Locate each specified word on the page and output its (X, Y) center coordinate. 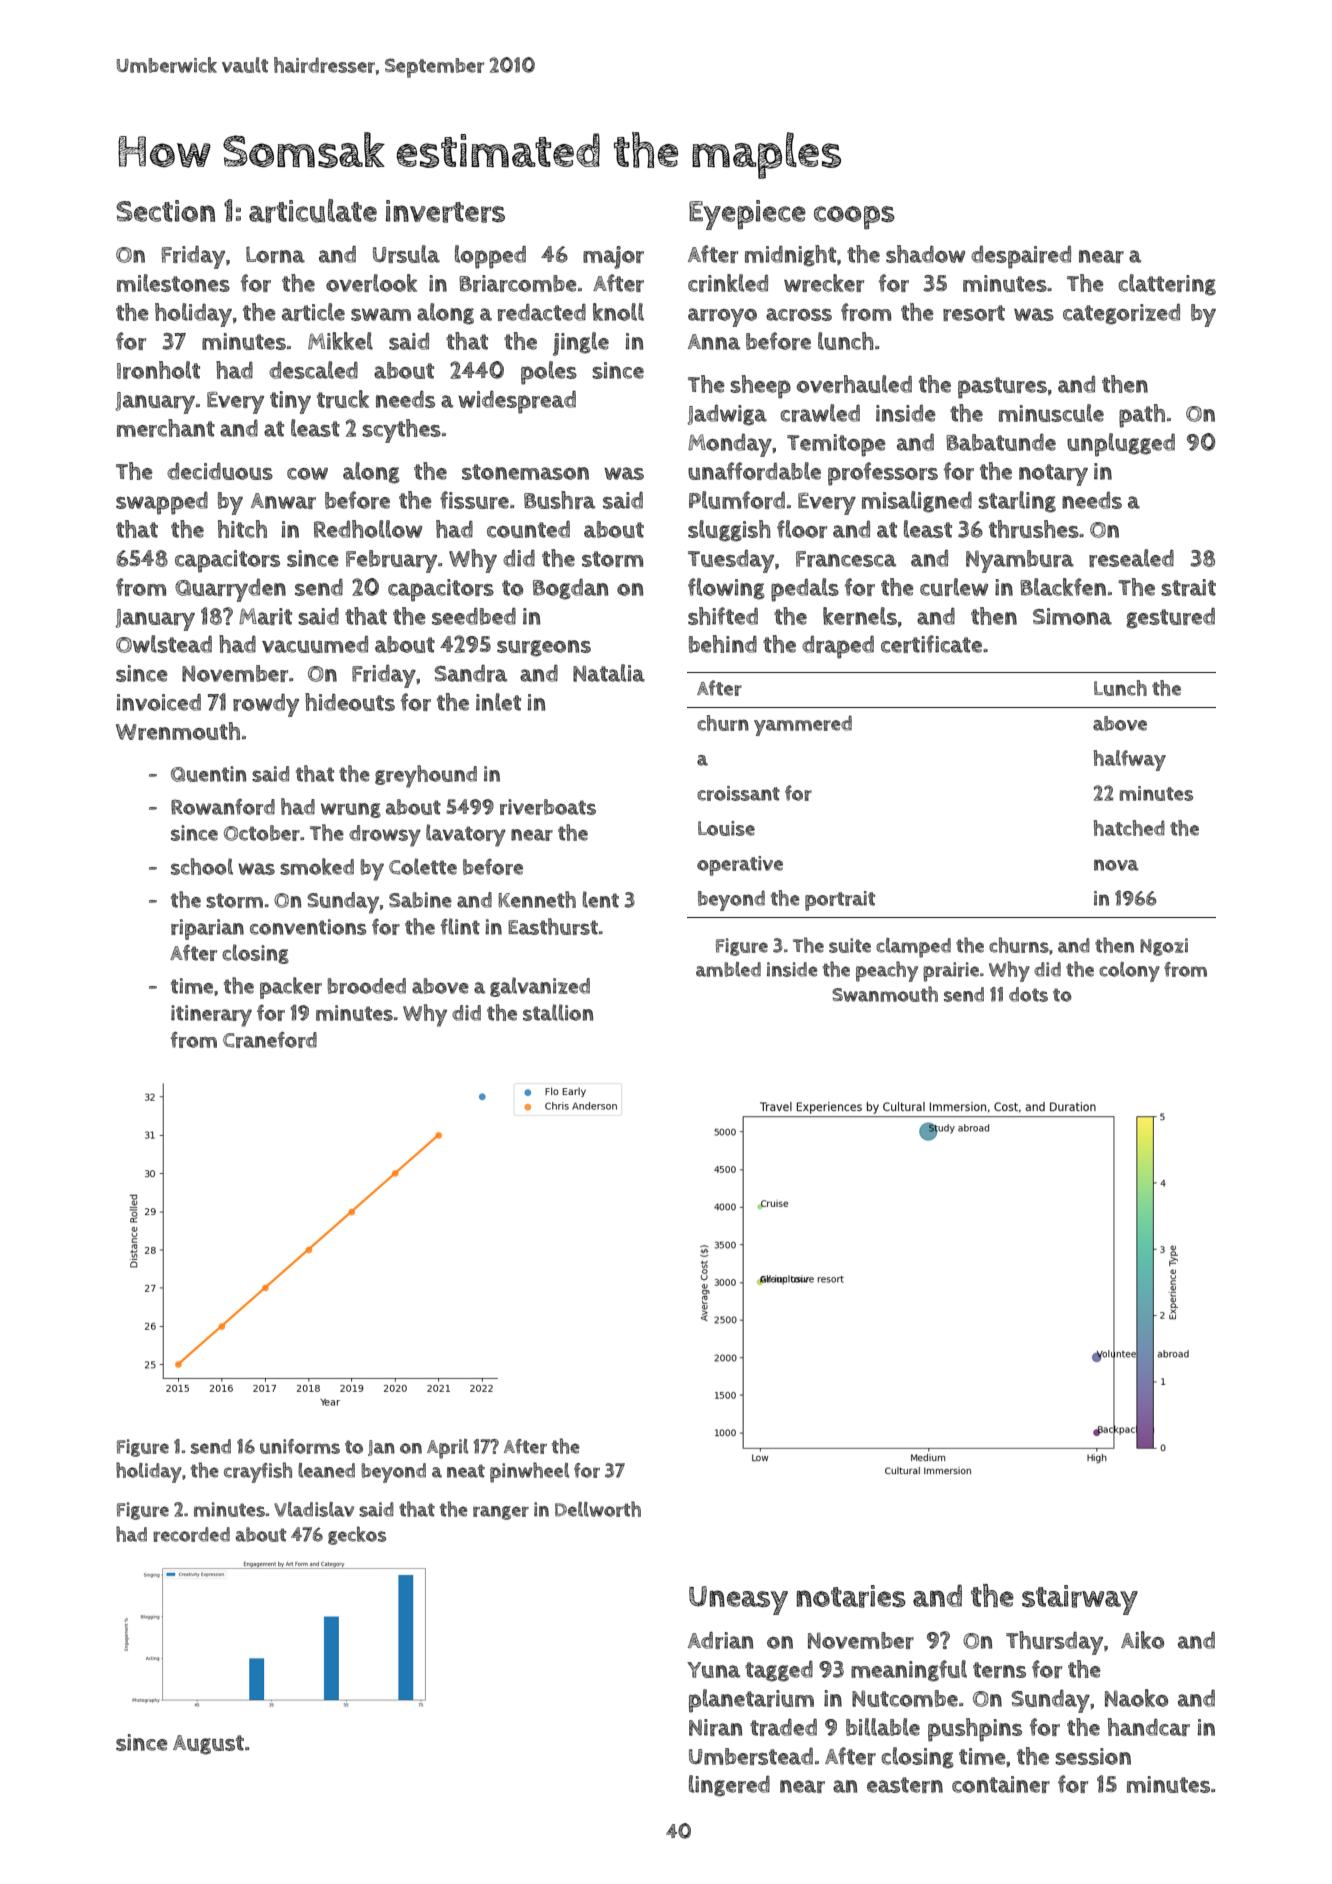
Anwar (283, 501)
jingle (581, 344)
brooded (367, 986)
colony (1129, 972)
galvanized (540, 987)
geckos (357, 1535)
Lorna (275, 254)
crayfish (258, 1472)
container (1001, 1784)
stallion (558, 1012)
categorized (1121, 314)
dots (1028, 994)
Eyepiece (747, 215)
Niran (715, 1727)
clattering (1167, 285)
